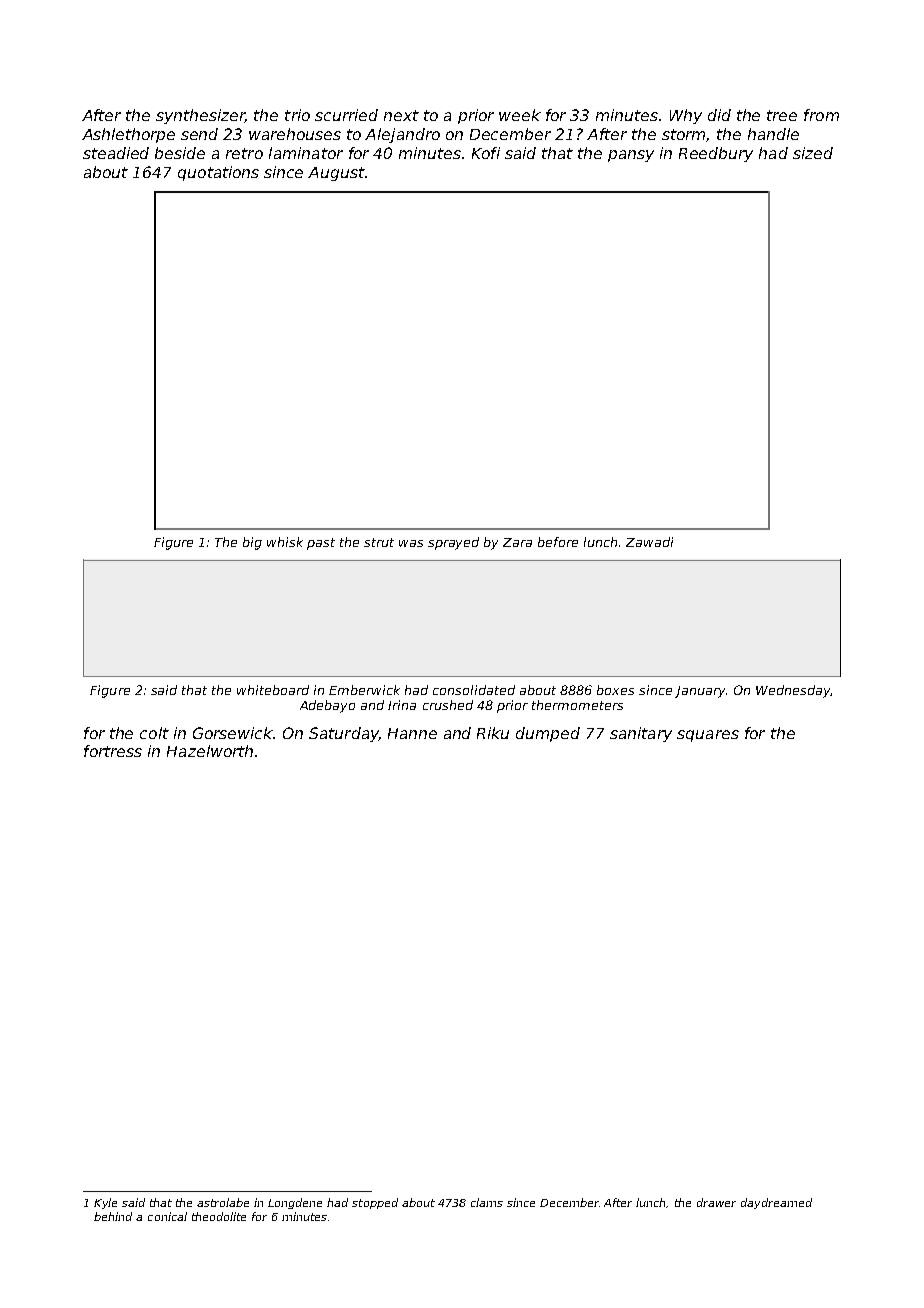 This screenshot has height=1308, width=924. Describe the element at coordinates (105, 1203) in the screenshot. I see `Kyle` at that location.
